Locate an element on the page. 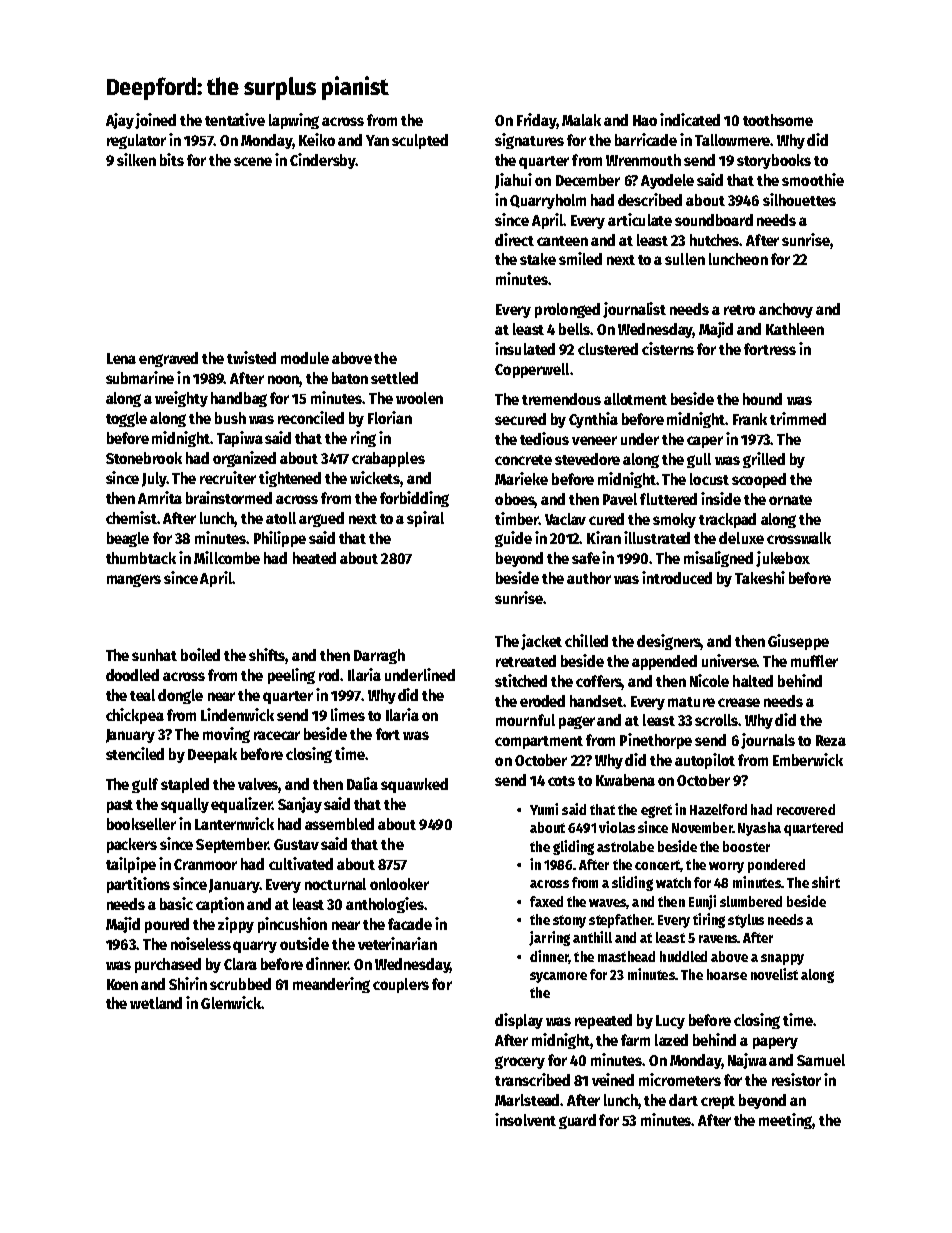  Kiran is located at coordinates (604, 537).
